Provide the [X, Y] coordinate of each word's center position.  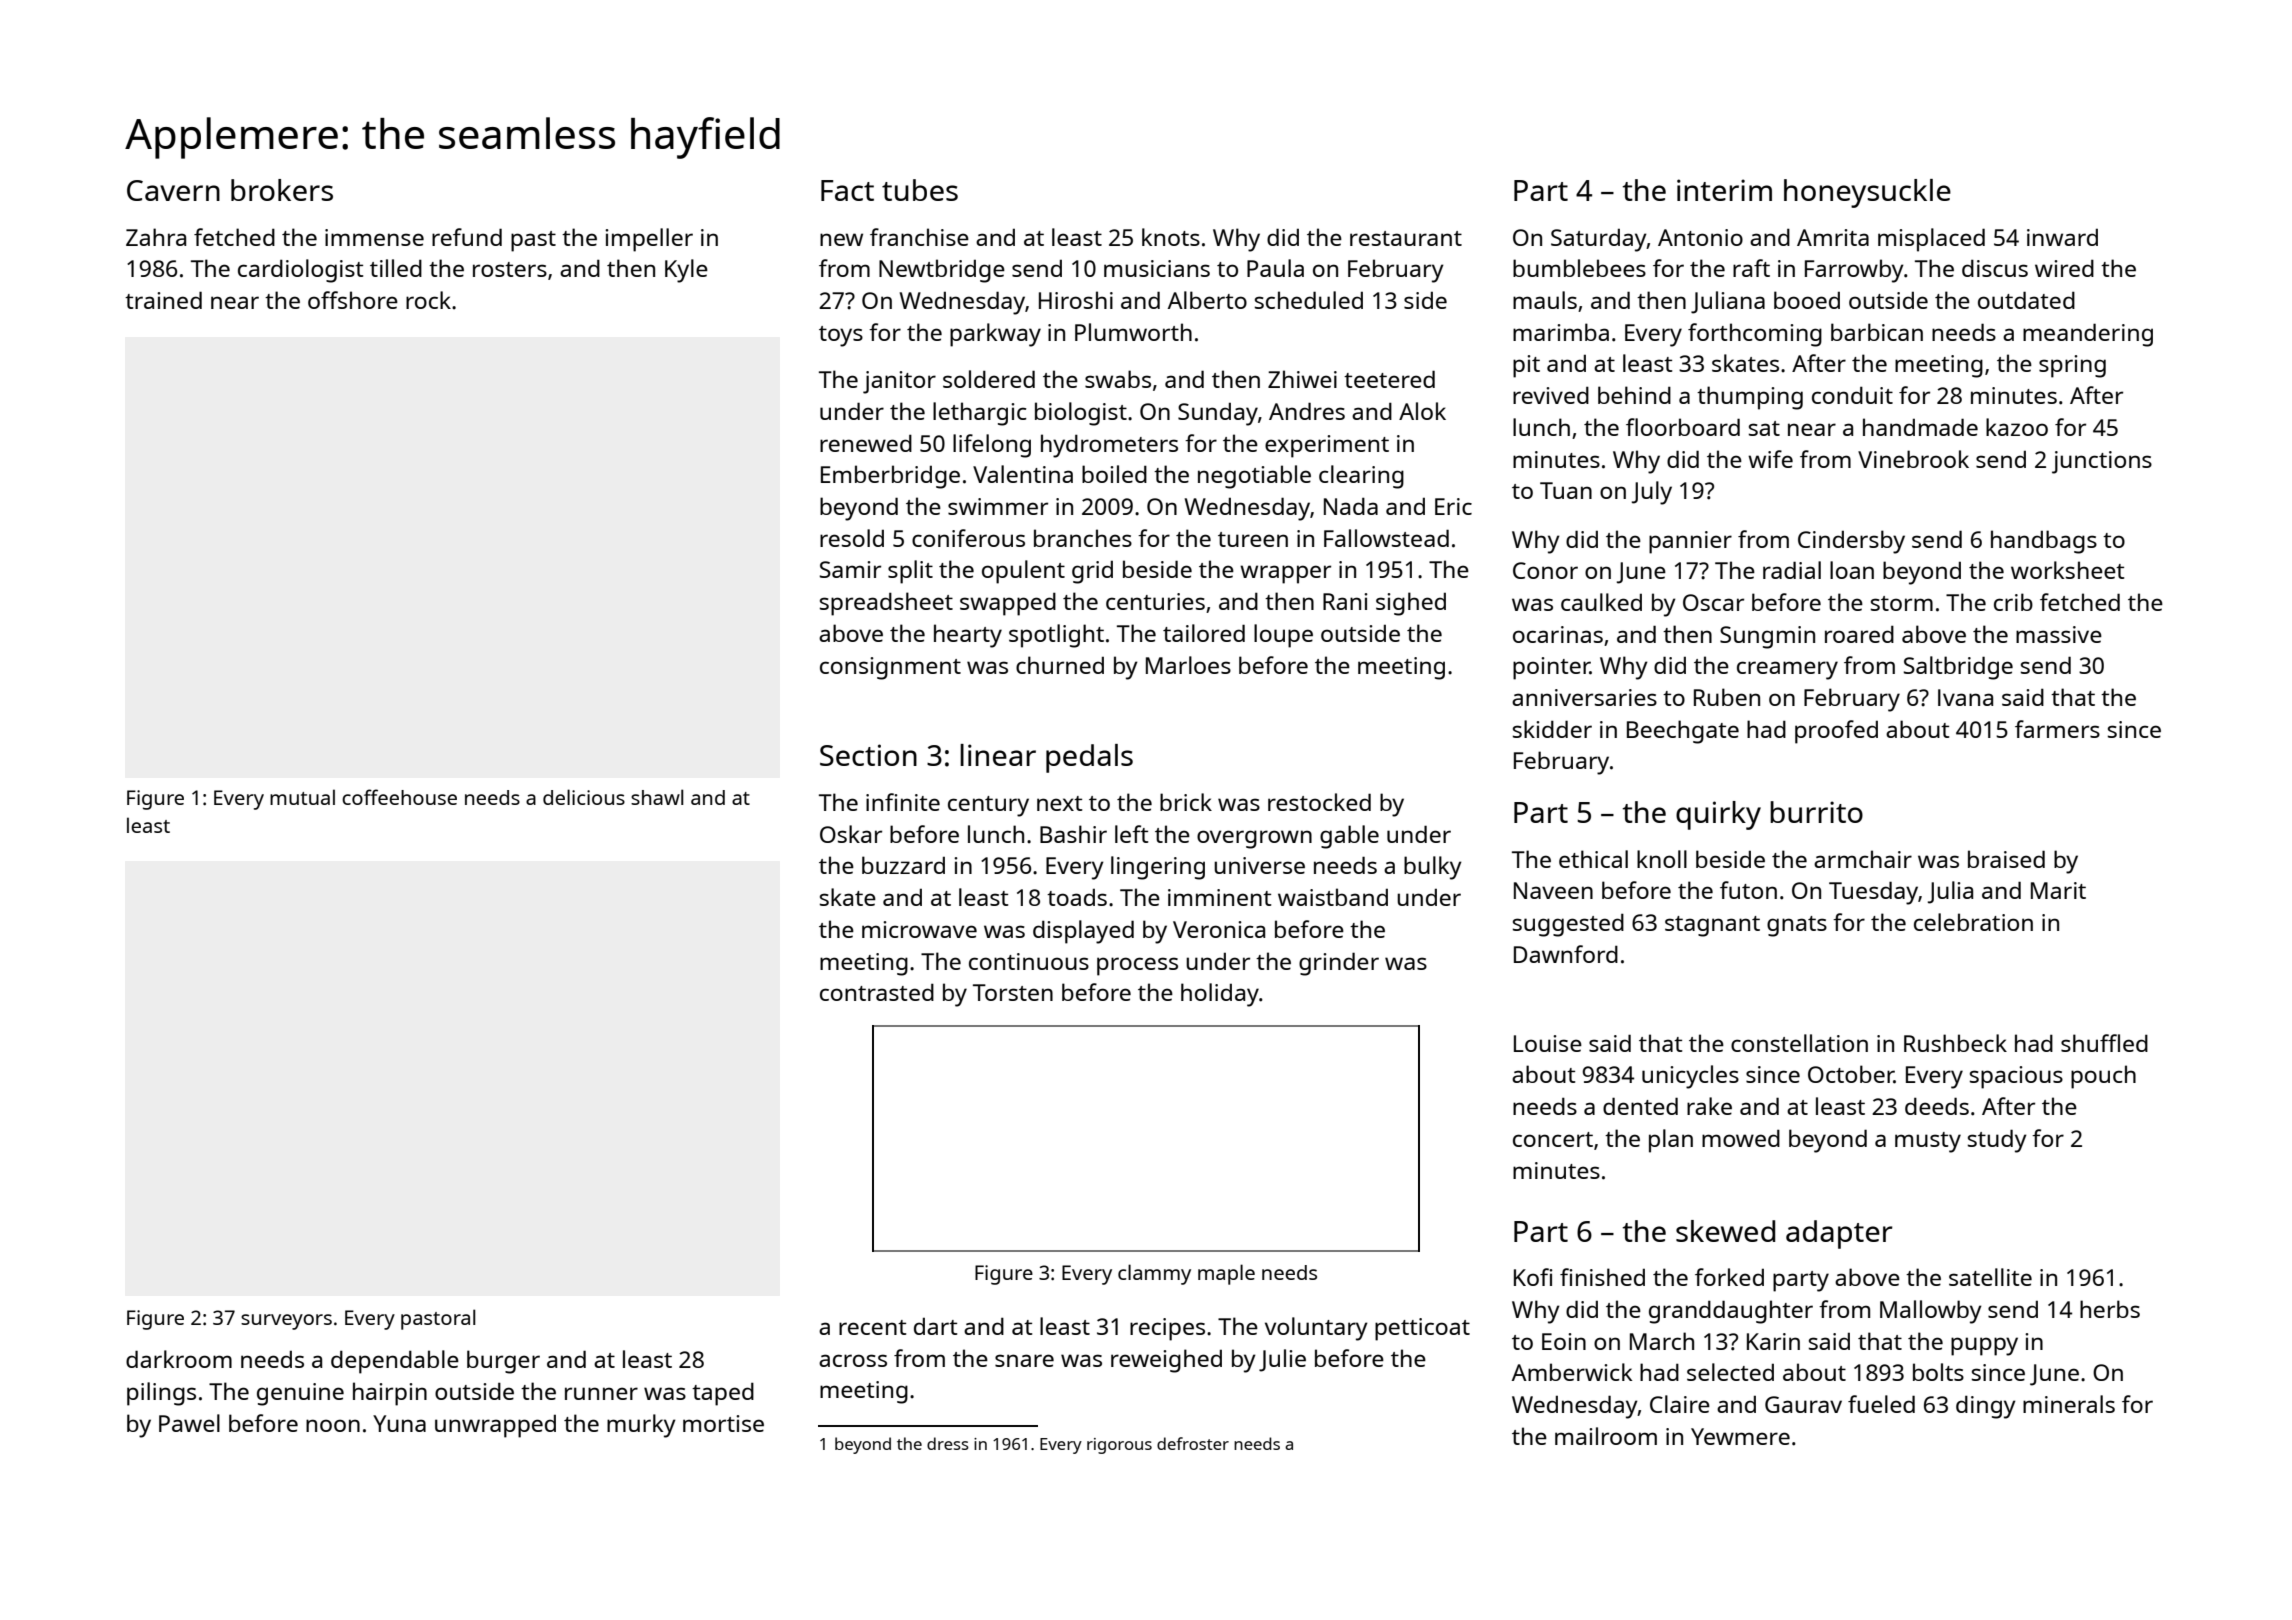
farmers [2057, 729]
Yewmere [1740, 1436]
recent [872, 1327]
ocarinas [1558, 634]
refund [467, 237]
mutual [302, 797]
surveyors [286, 1322]
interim [1724, 190]
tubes [920, 190]
